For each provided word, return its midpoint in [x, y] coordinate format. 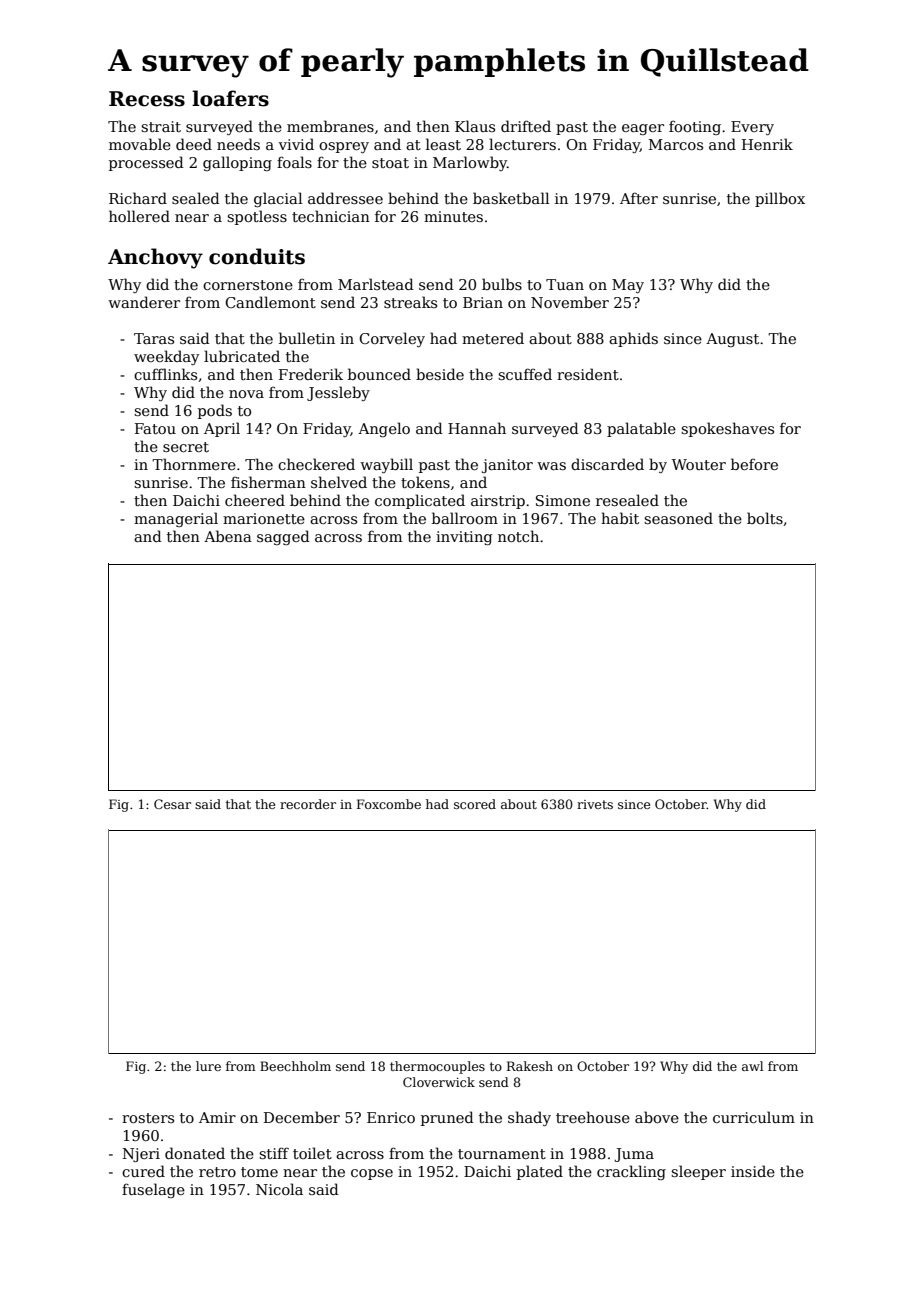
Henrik [767, 144]
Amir [217, 1117]
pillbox [780, 199]
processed [146, 163]
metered [493, 338]
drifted [526, 126]
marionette [264, 518]
